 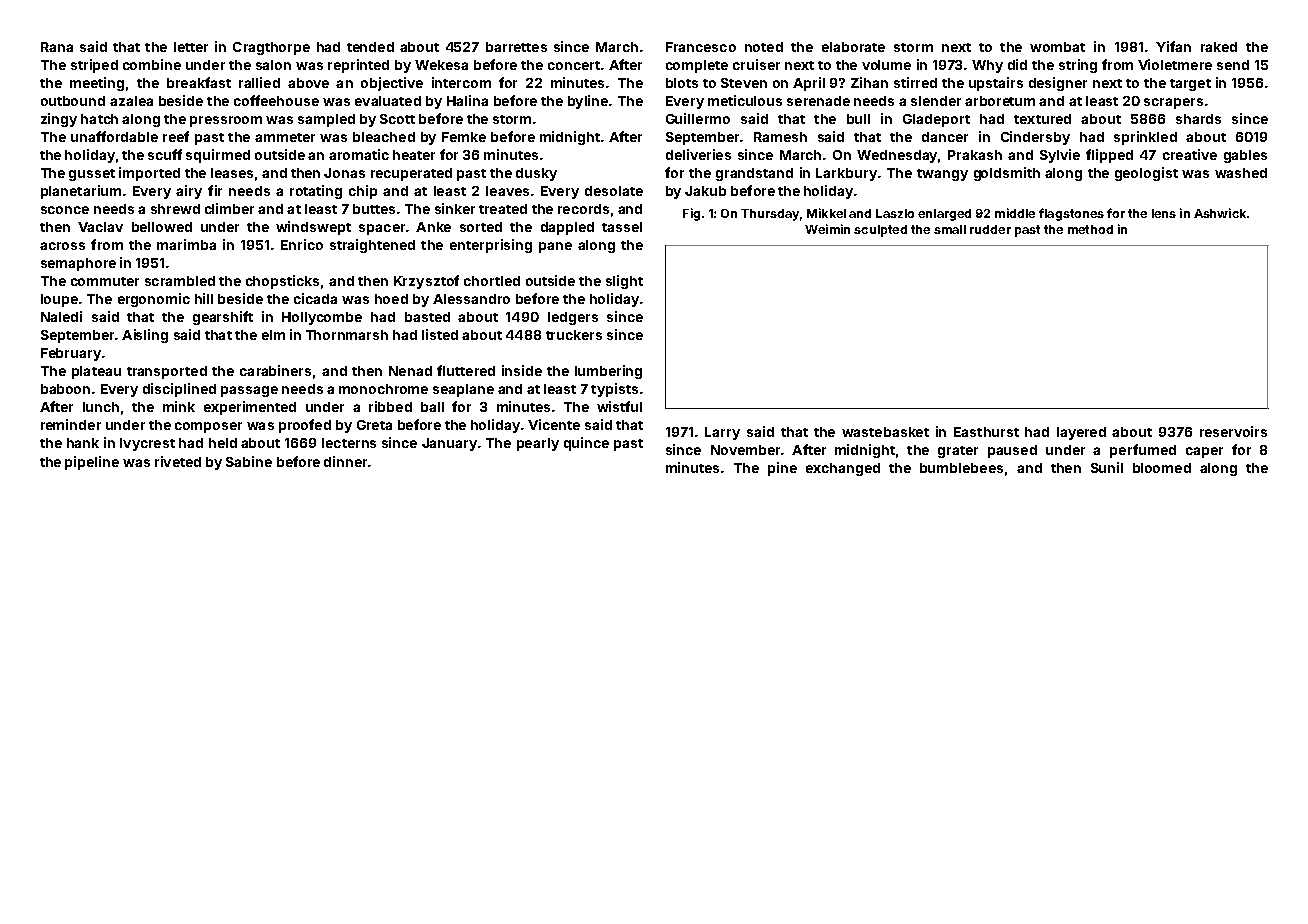 What do you see at coordinates (990, 229) in the image?
I see `rudder` at bounding box center [990, 229].
